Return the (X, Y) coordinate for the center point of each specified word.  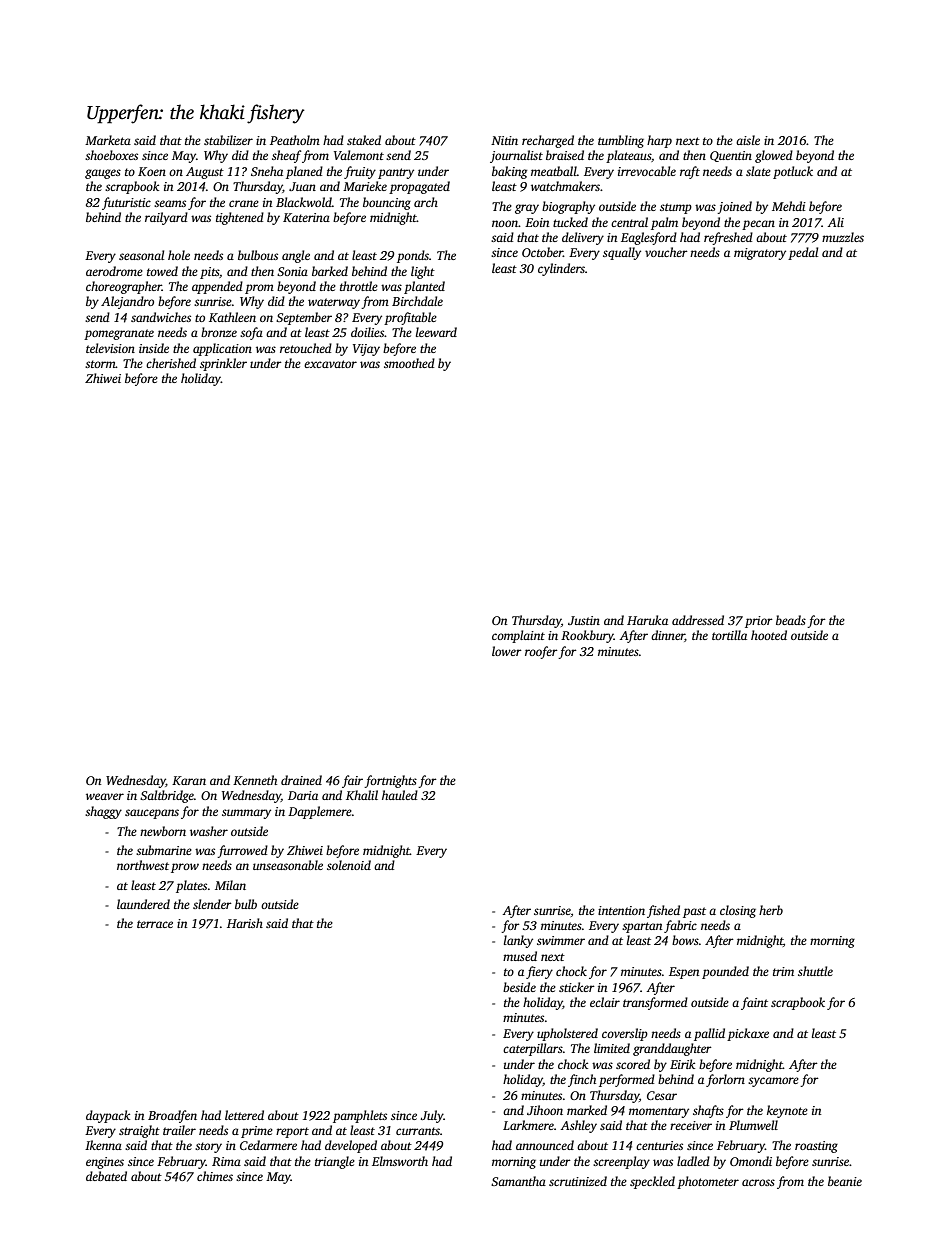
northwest (143, 865)
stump (676, 208)
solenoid (349, 865)
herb (771, 910)
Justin (584, 620)
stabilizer (228, 140)
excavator (330, 364)
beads (791, 620)
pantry (396, 173)
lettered (244, 1115)
